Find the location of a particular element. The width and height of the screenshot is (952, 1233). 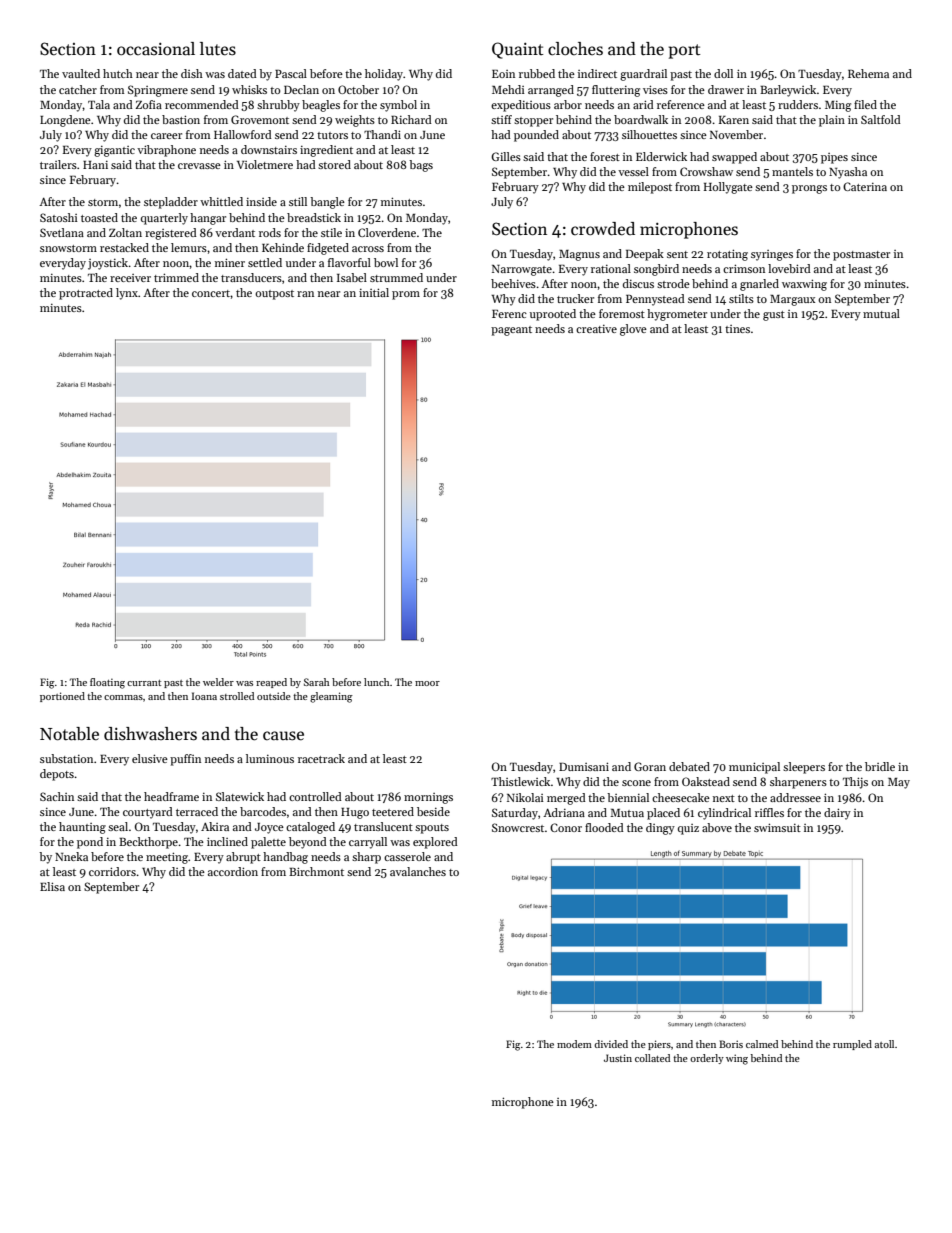

tines is located at coordinates (737, 329).
